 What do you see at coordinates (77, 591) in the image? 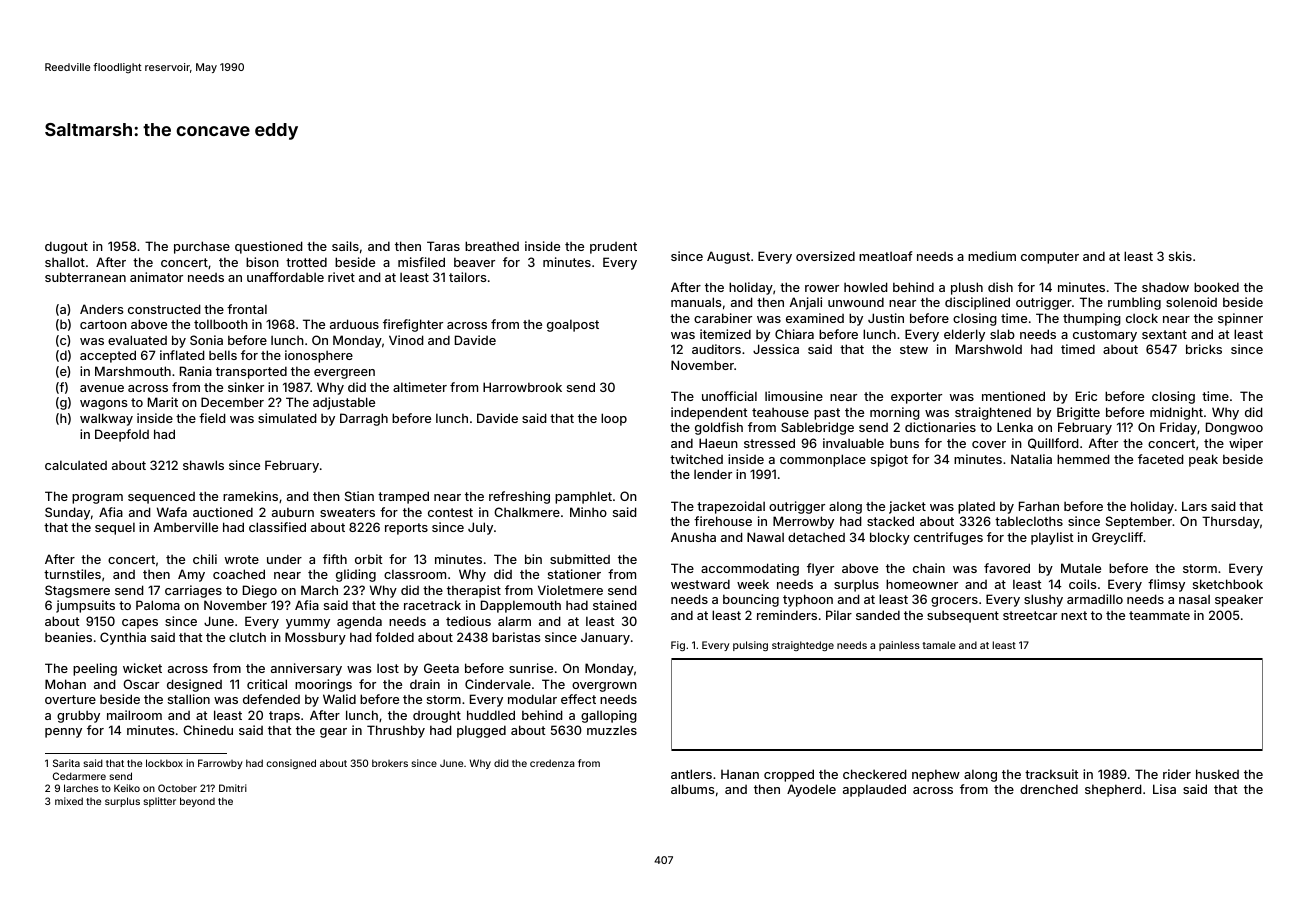
I see `Stagsmere` at bounding box center [77, 591].
